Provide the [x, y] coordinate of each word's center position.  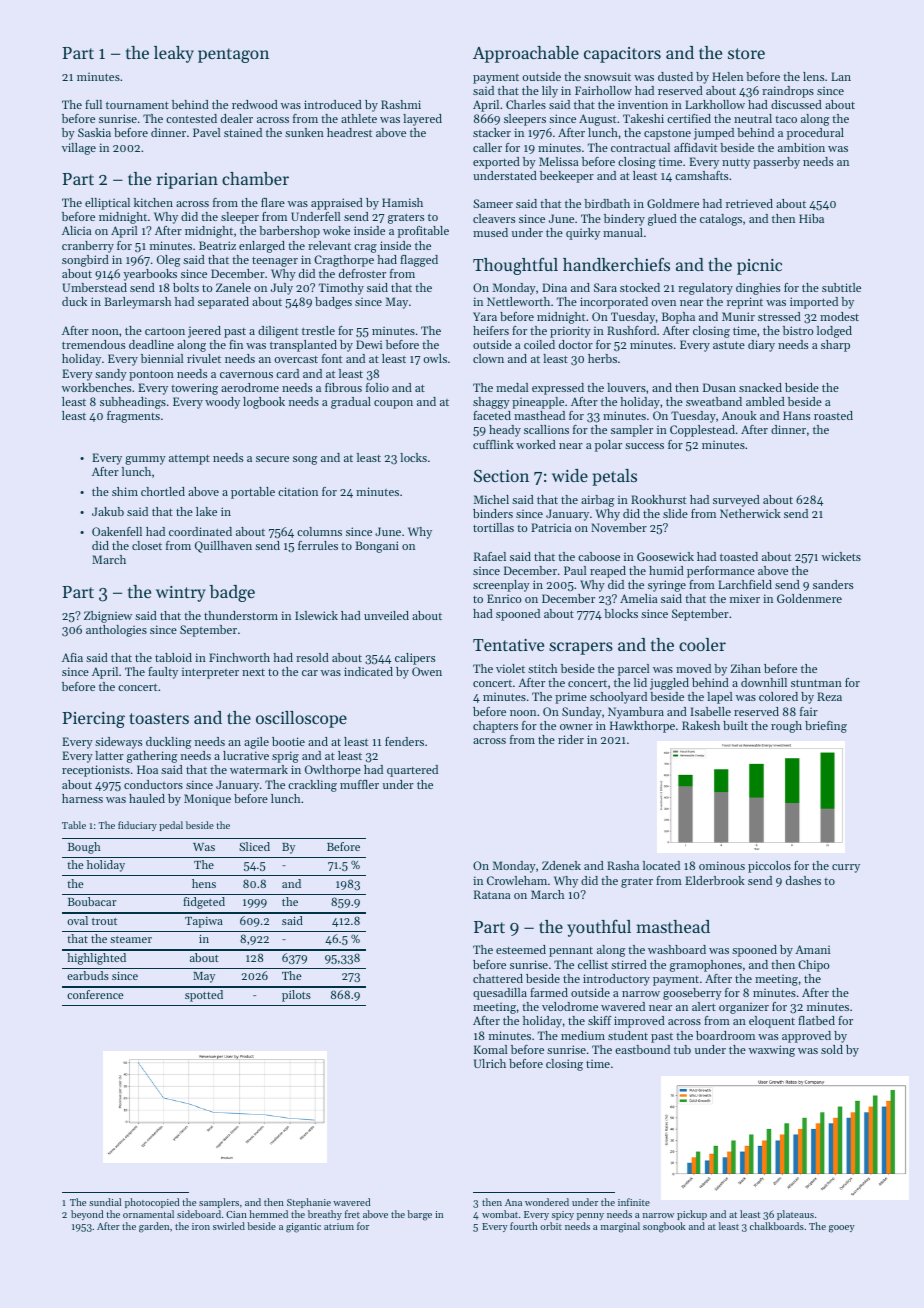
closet [147, 545]
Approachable [526, 54]
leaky [174, 54]
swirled [229, 1226]
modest [839, 316]
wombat [500, 1214]
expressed [558, 389]
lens [813, 76]
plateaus [795, 1215]
